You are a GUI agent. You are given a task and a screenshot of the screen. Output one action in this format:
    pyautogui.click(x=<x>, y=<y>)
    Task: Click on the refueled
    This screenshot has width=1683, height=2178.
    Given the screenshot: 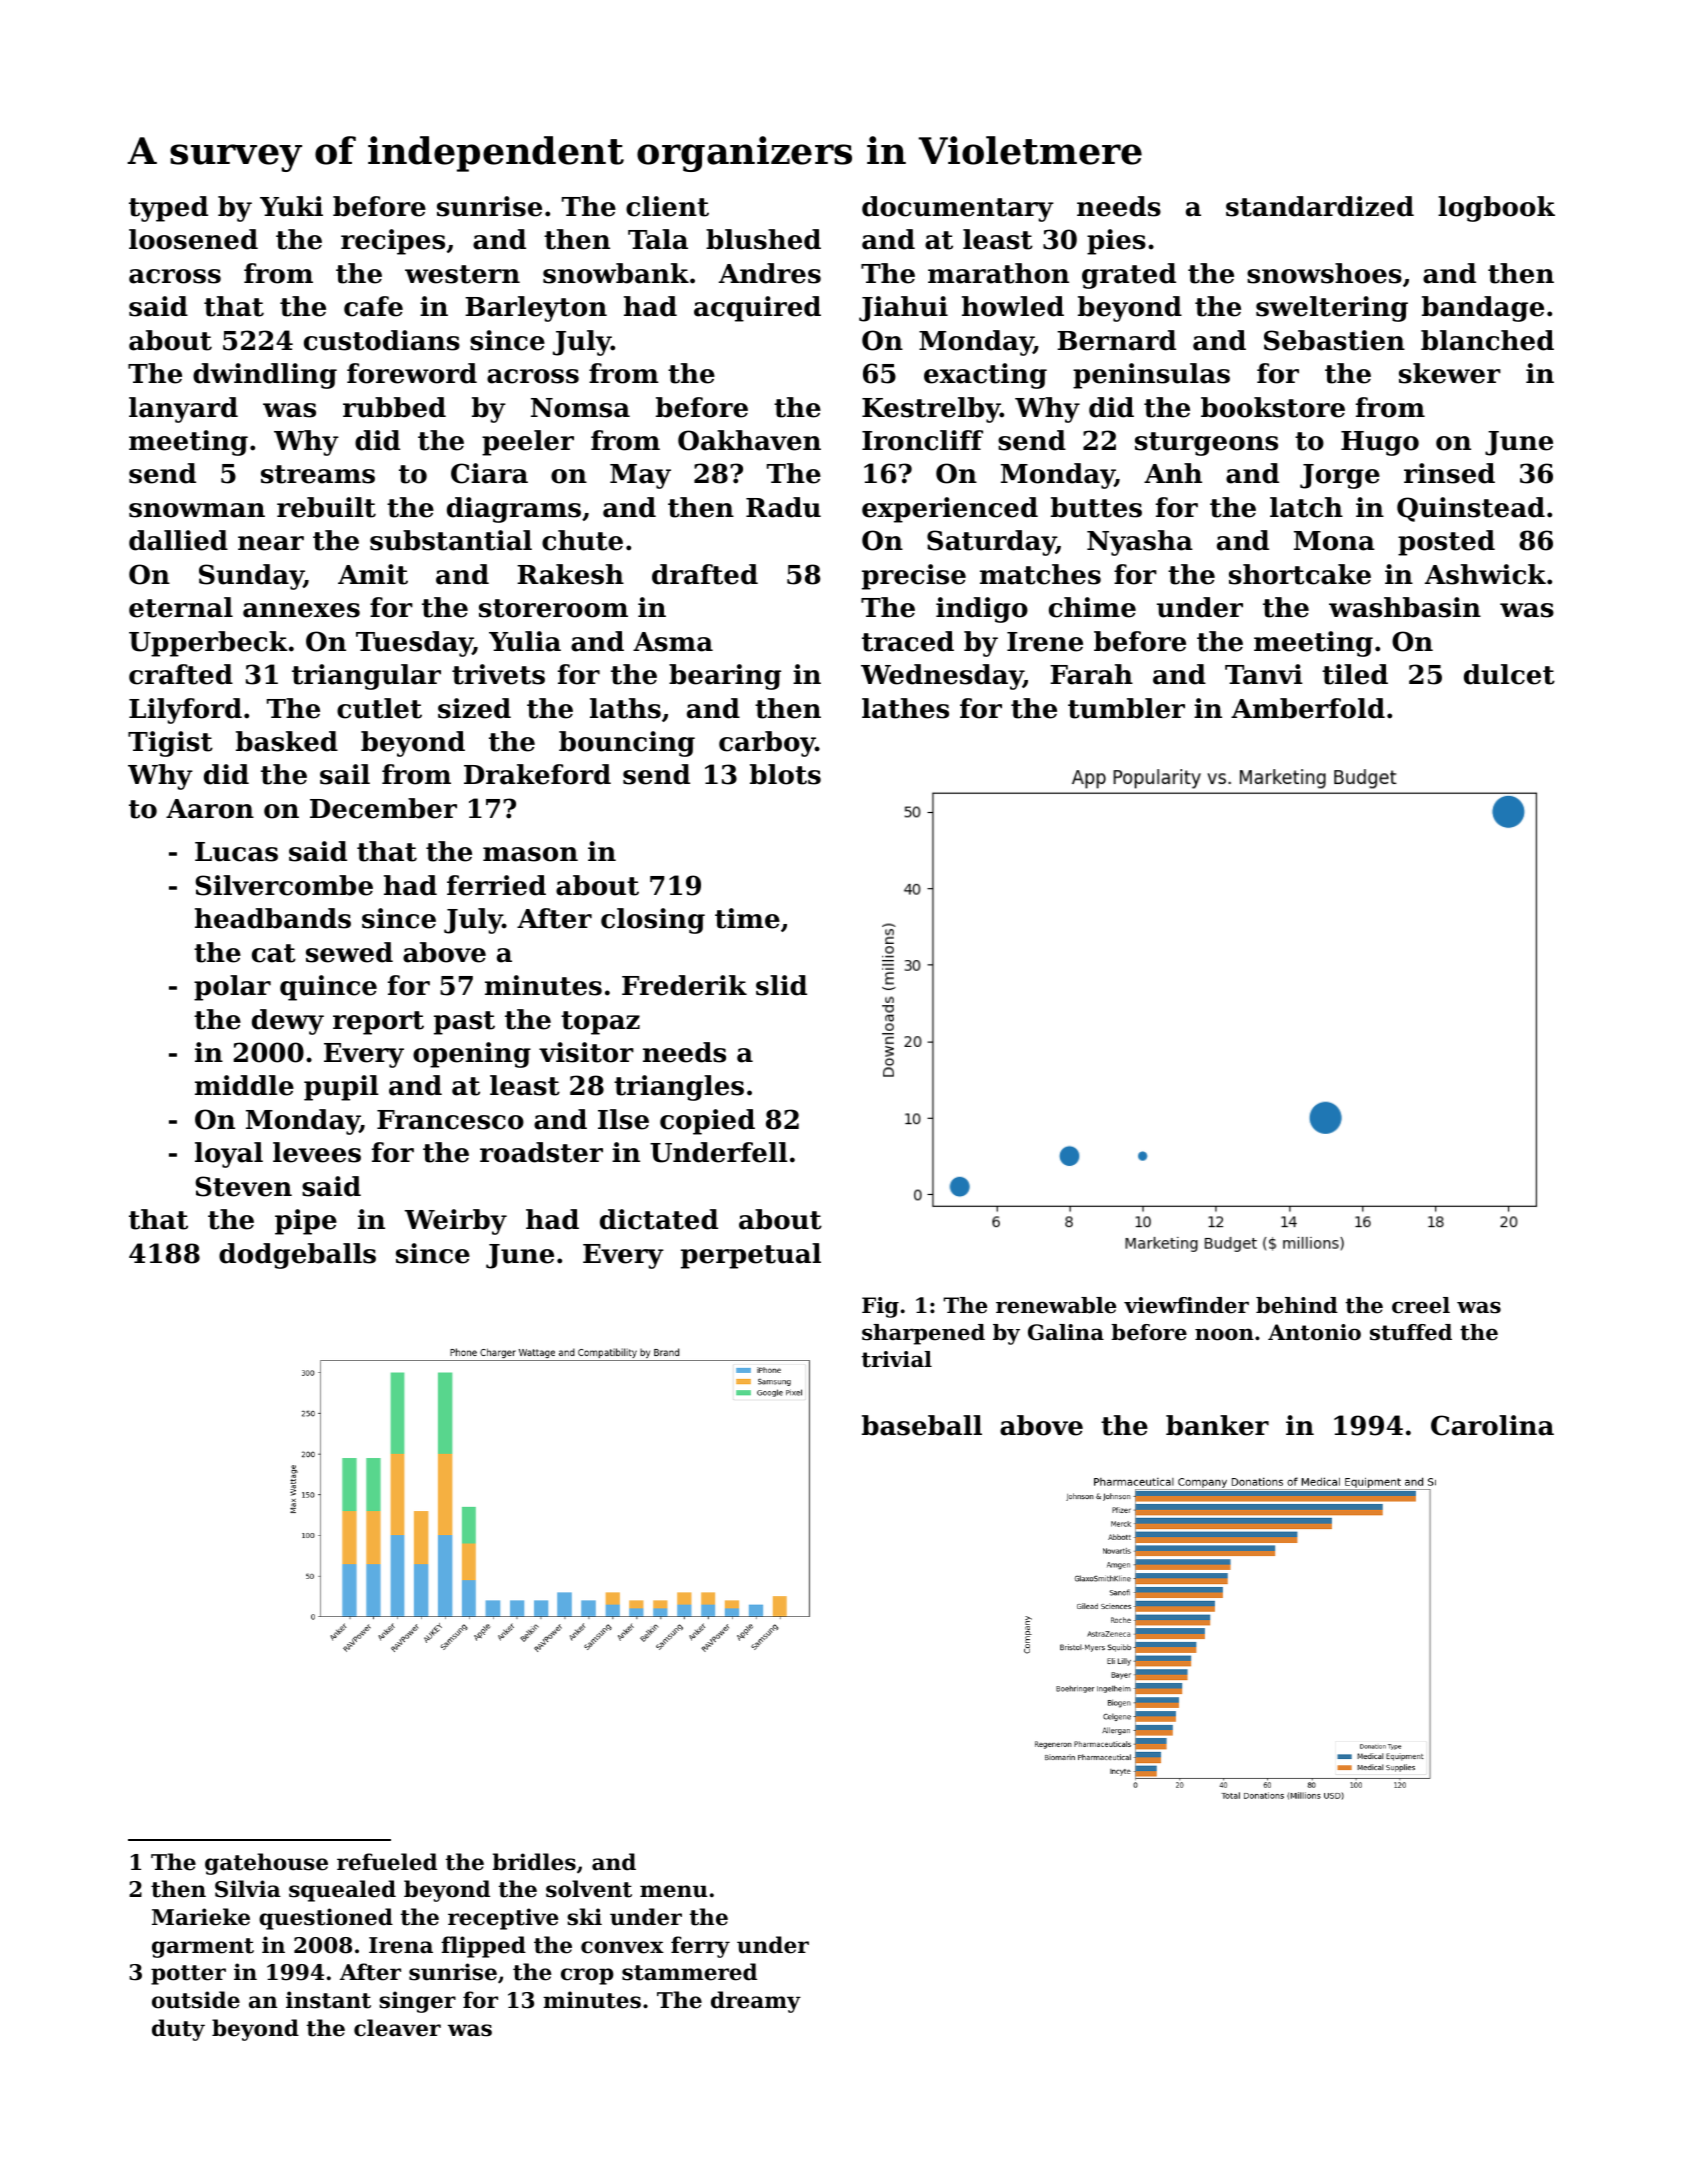 What is the action you would take?
    pyautogui.click(x=387, y=1862)
